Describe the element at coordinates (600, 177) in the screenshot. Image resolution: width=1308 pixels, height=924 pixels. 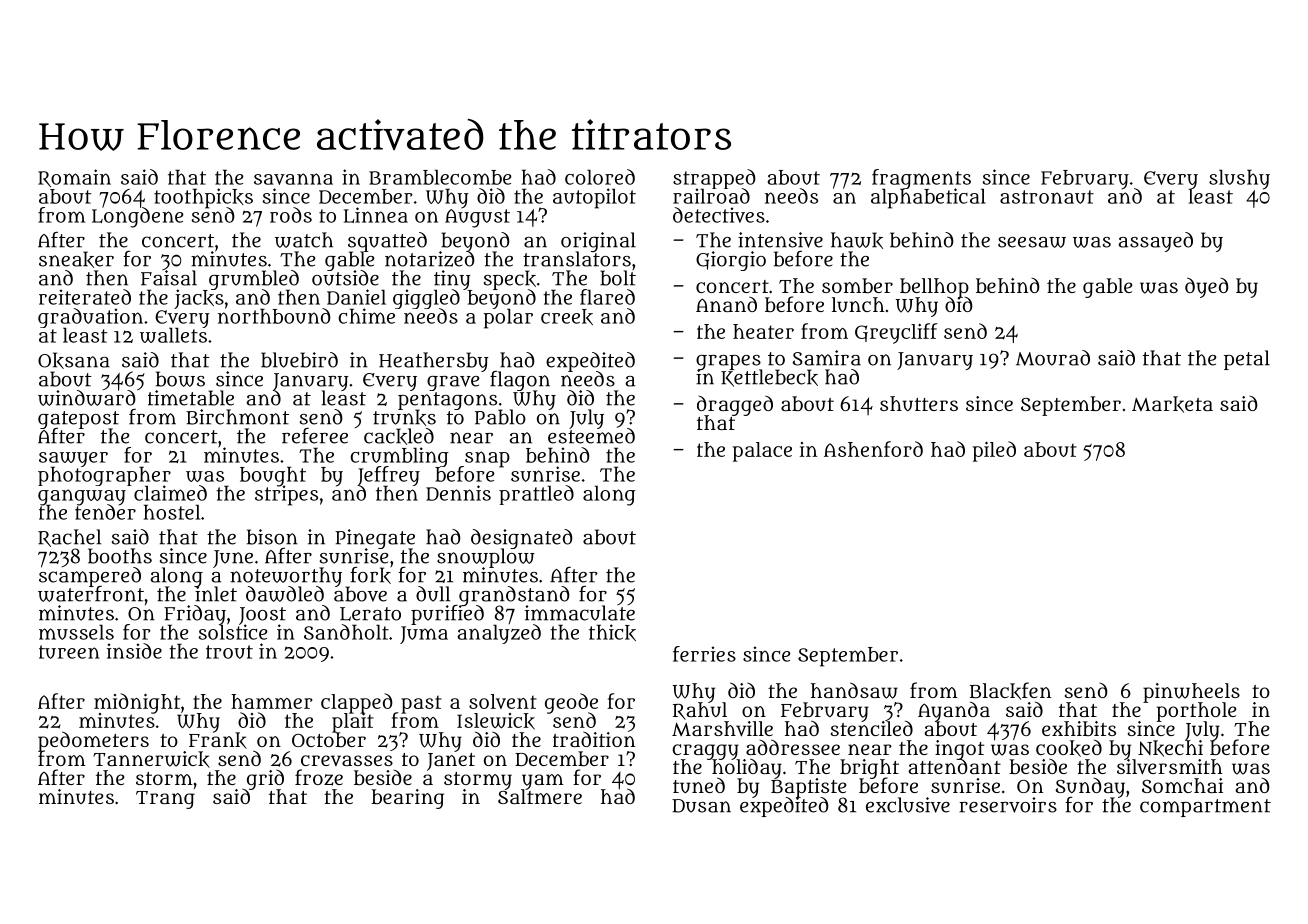
I see `colored` at that location.
